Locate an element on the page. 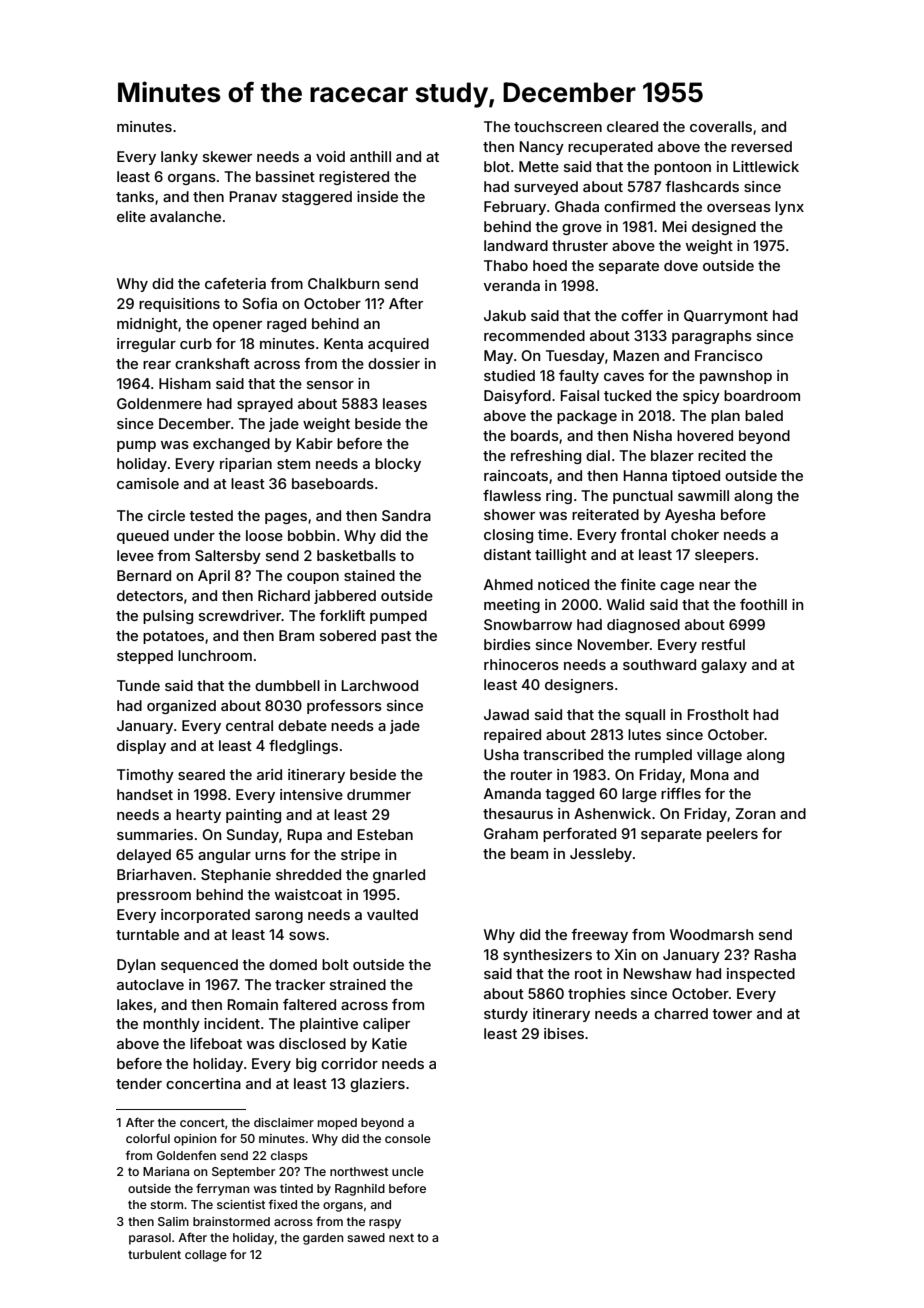 Image resolution: width=924 pixels, height=1308 pixels. gnarled is located at coordinates (399, 876).
